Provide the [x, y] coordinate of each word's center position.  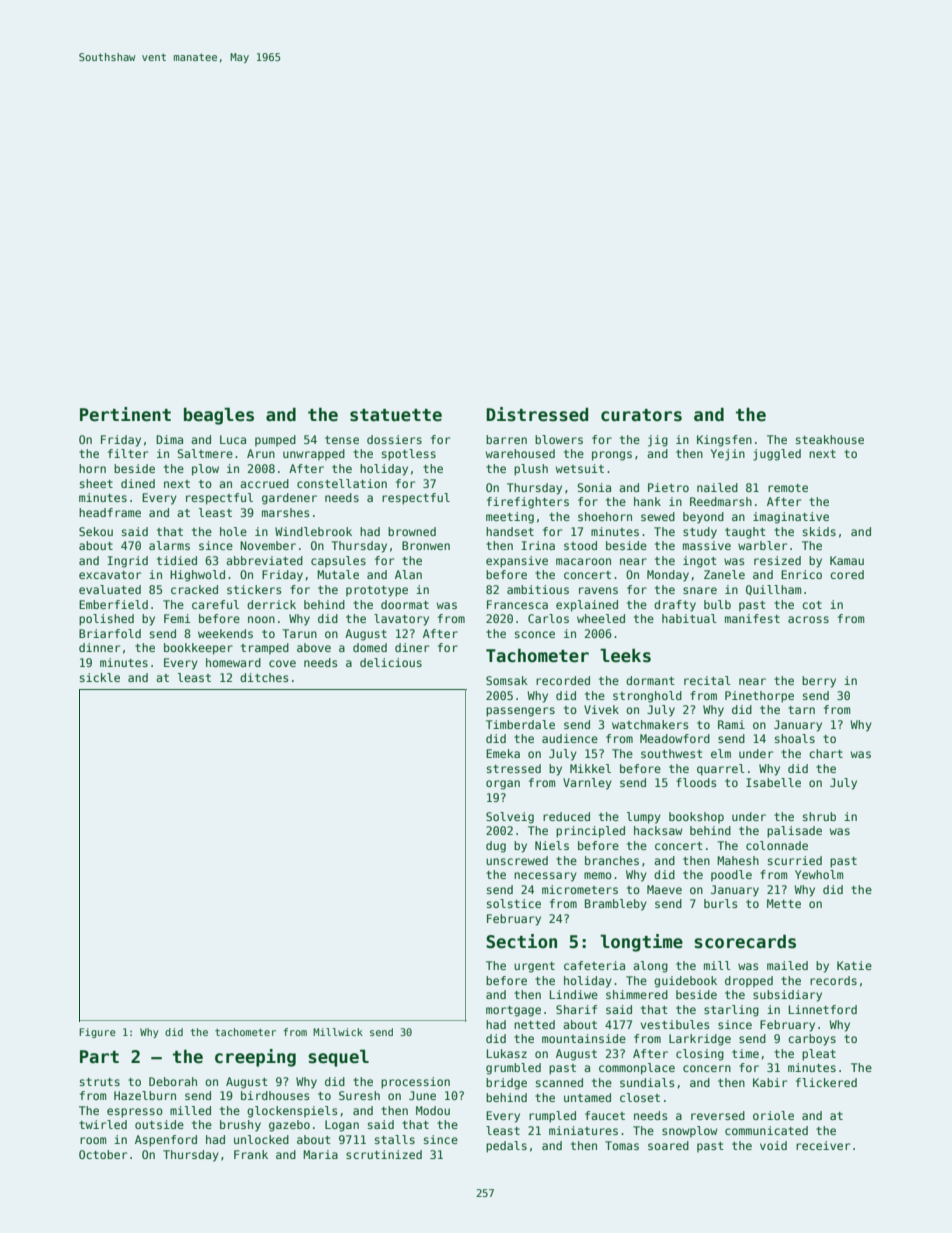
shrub [819, 816]
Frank [251, 1154]
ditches [264, 677]
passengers [520, 712]
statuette [396, 415]
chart [826, 753]
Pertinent [125, 414]
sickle [100, 677]
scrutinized [384, 1154]
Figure [97, 1033]
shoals [795, 738]
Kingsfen [724, 441]
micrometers [580, 889]
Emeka [503, 753]
